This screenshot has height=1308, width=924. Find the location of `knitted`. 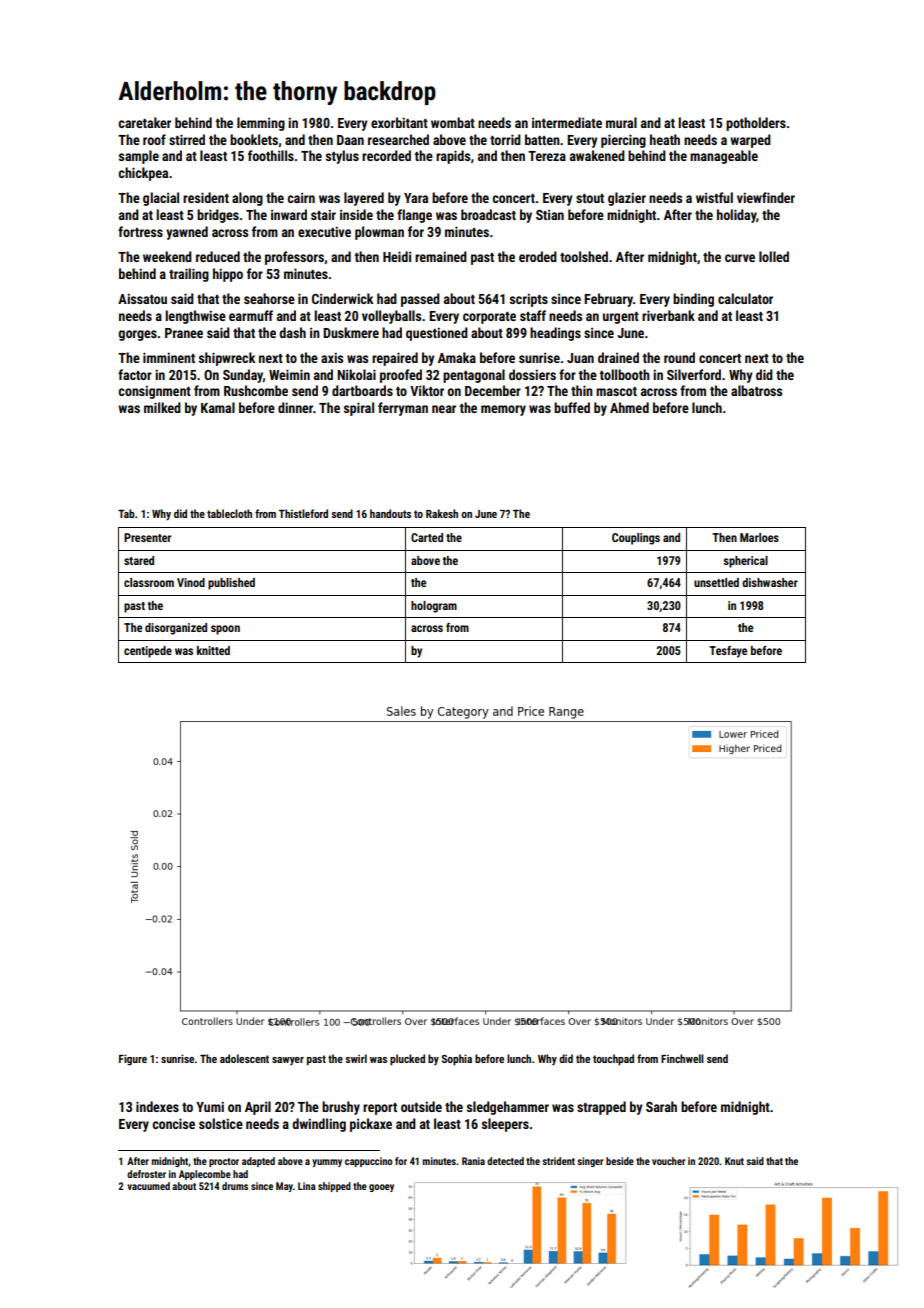

knitted is located at coordinates (213, 650).
